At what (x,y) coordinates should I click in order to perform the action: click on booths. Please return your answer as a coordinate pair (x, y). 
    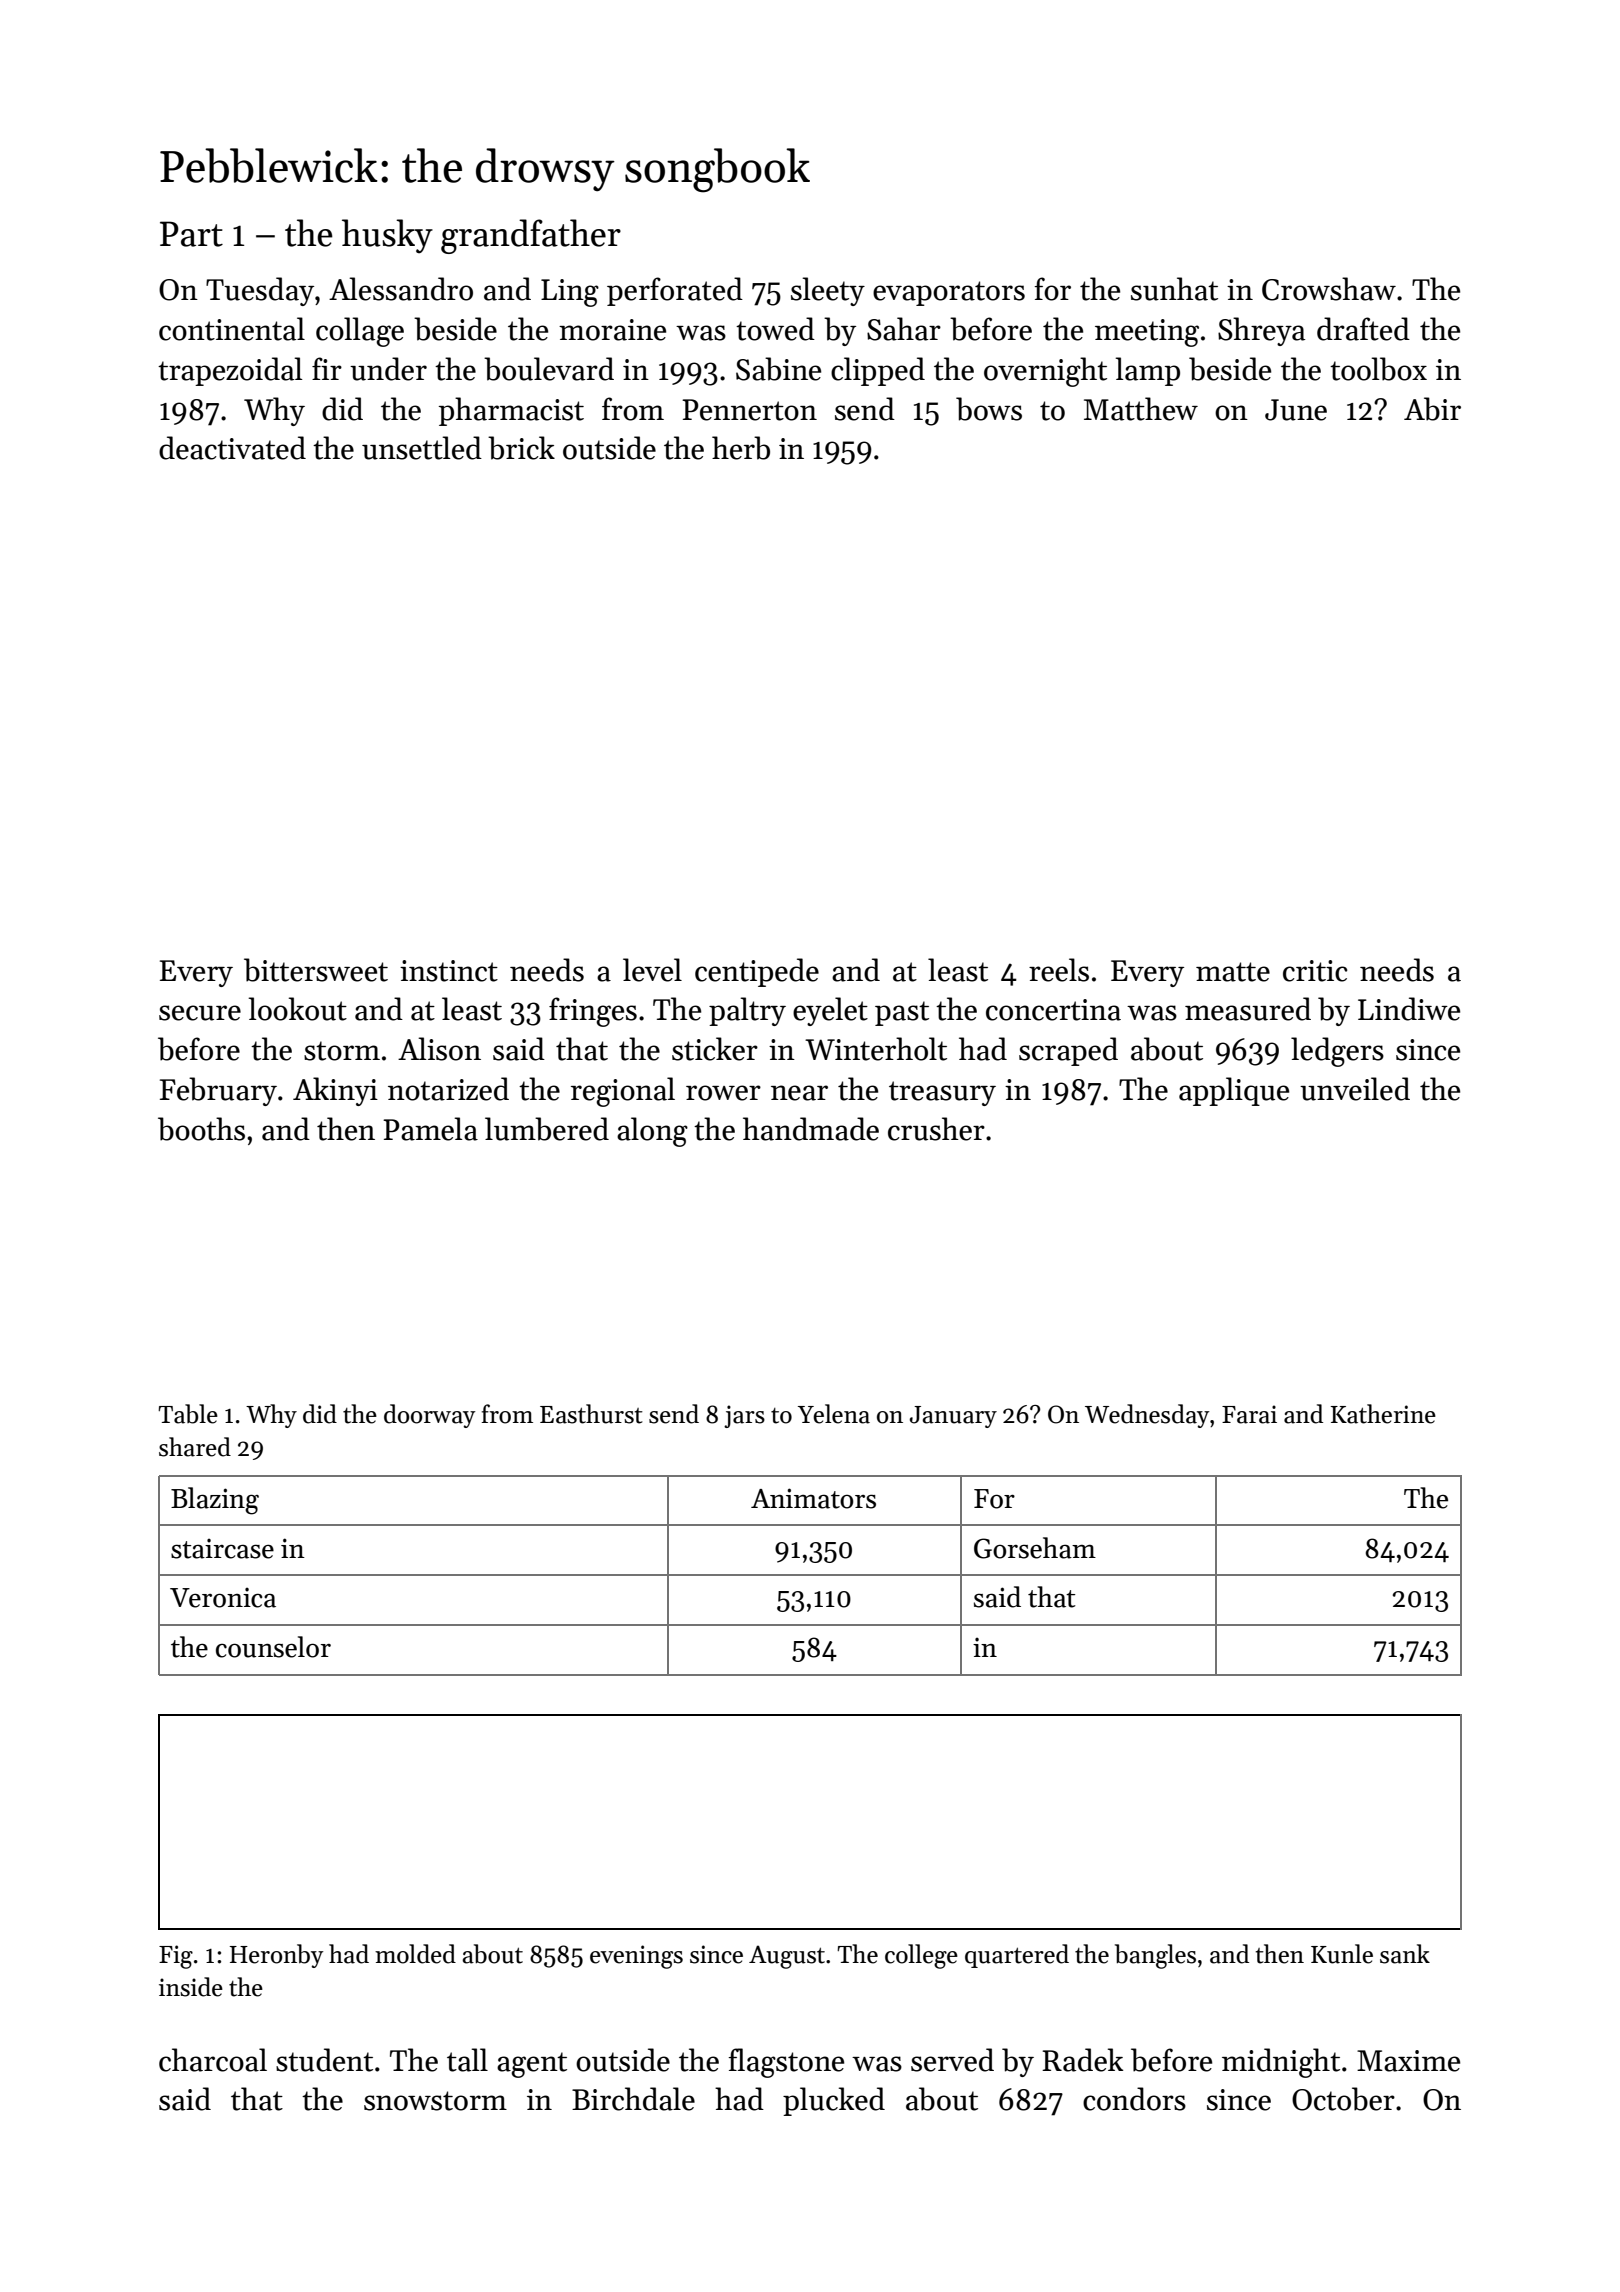
    Looking at the image, I should click on (201, 1129).
